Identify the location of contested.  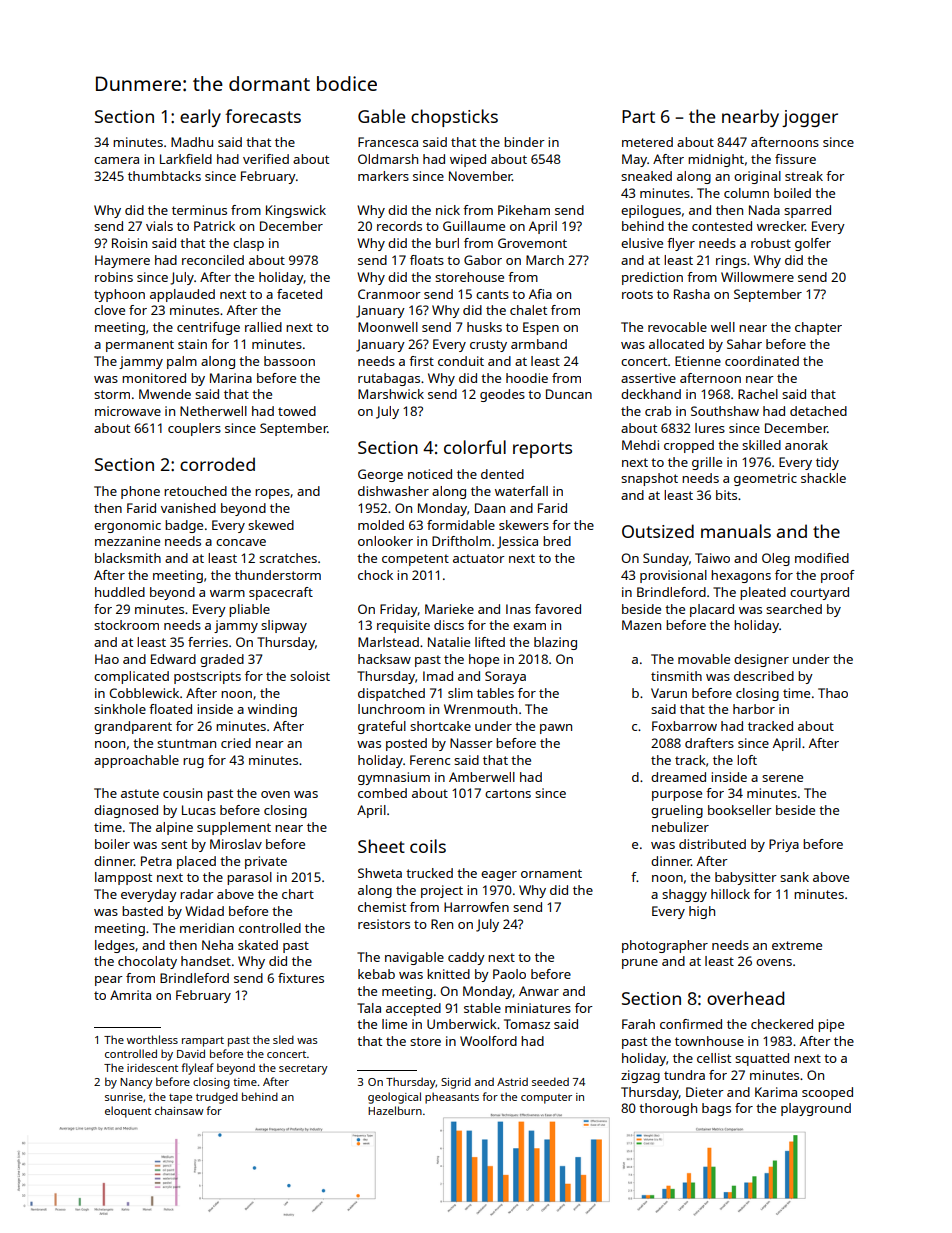
(722, 226).
